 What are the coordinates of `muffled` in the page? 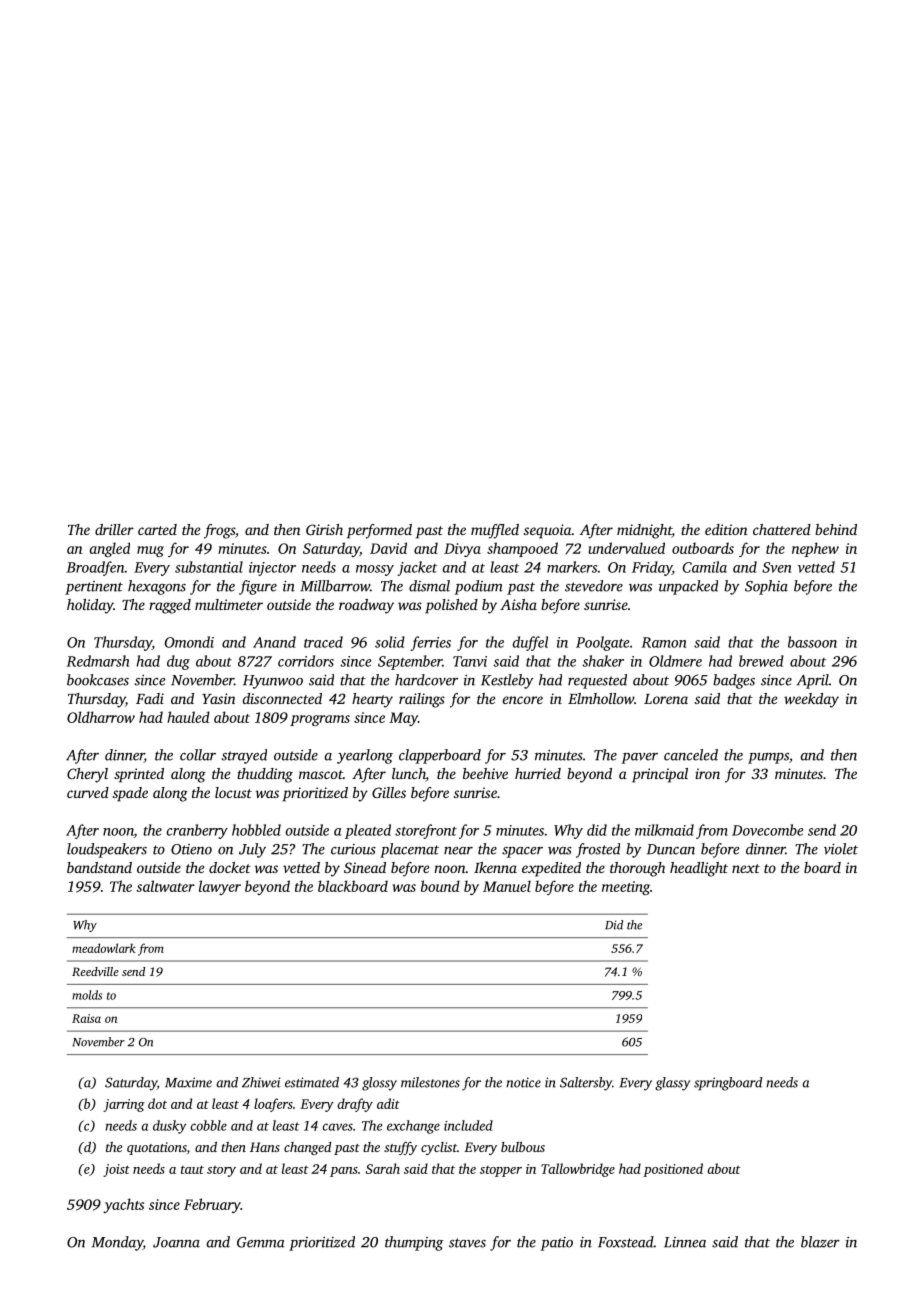 It's located at (495, 531).
